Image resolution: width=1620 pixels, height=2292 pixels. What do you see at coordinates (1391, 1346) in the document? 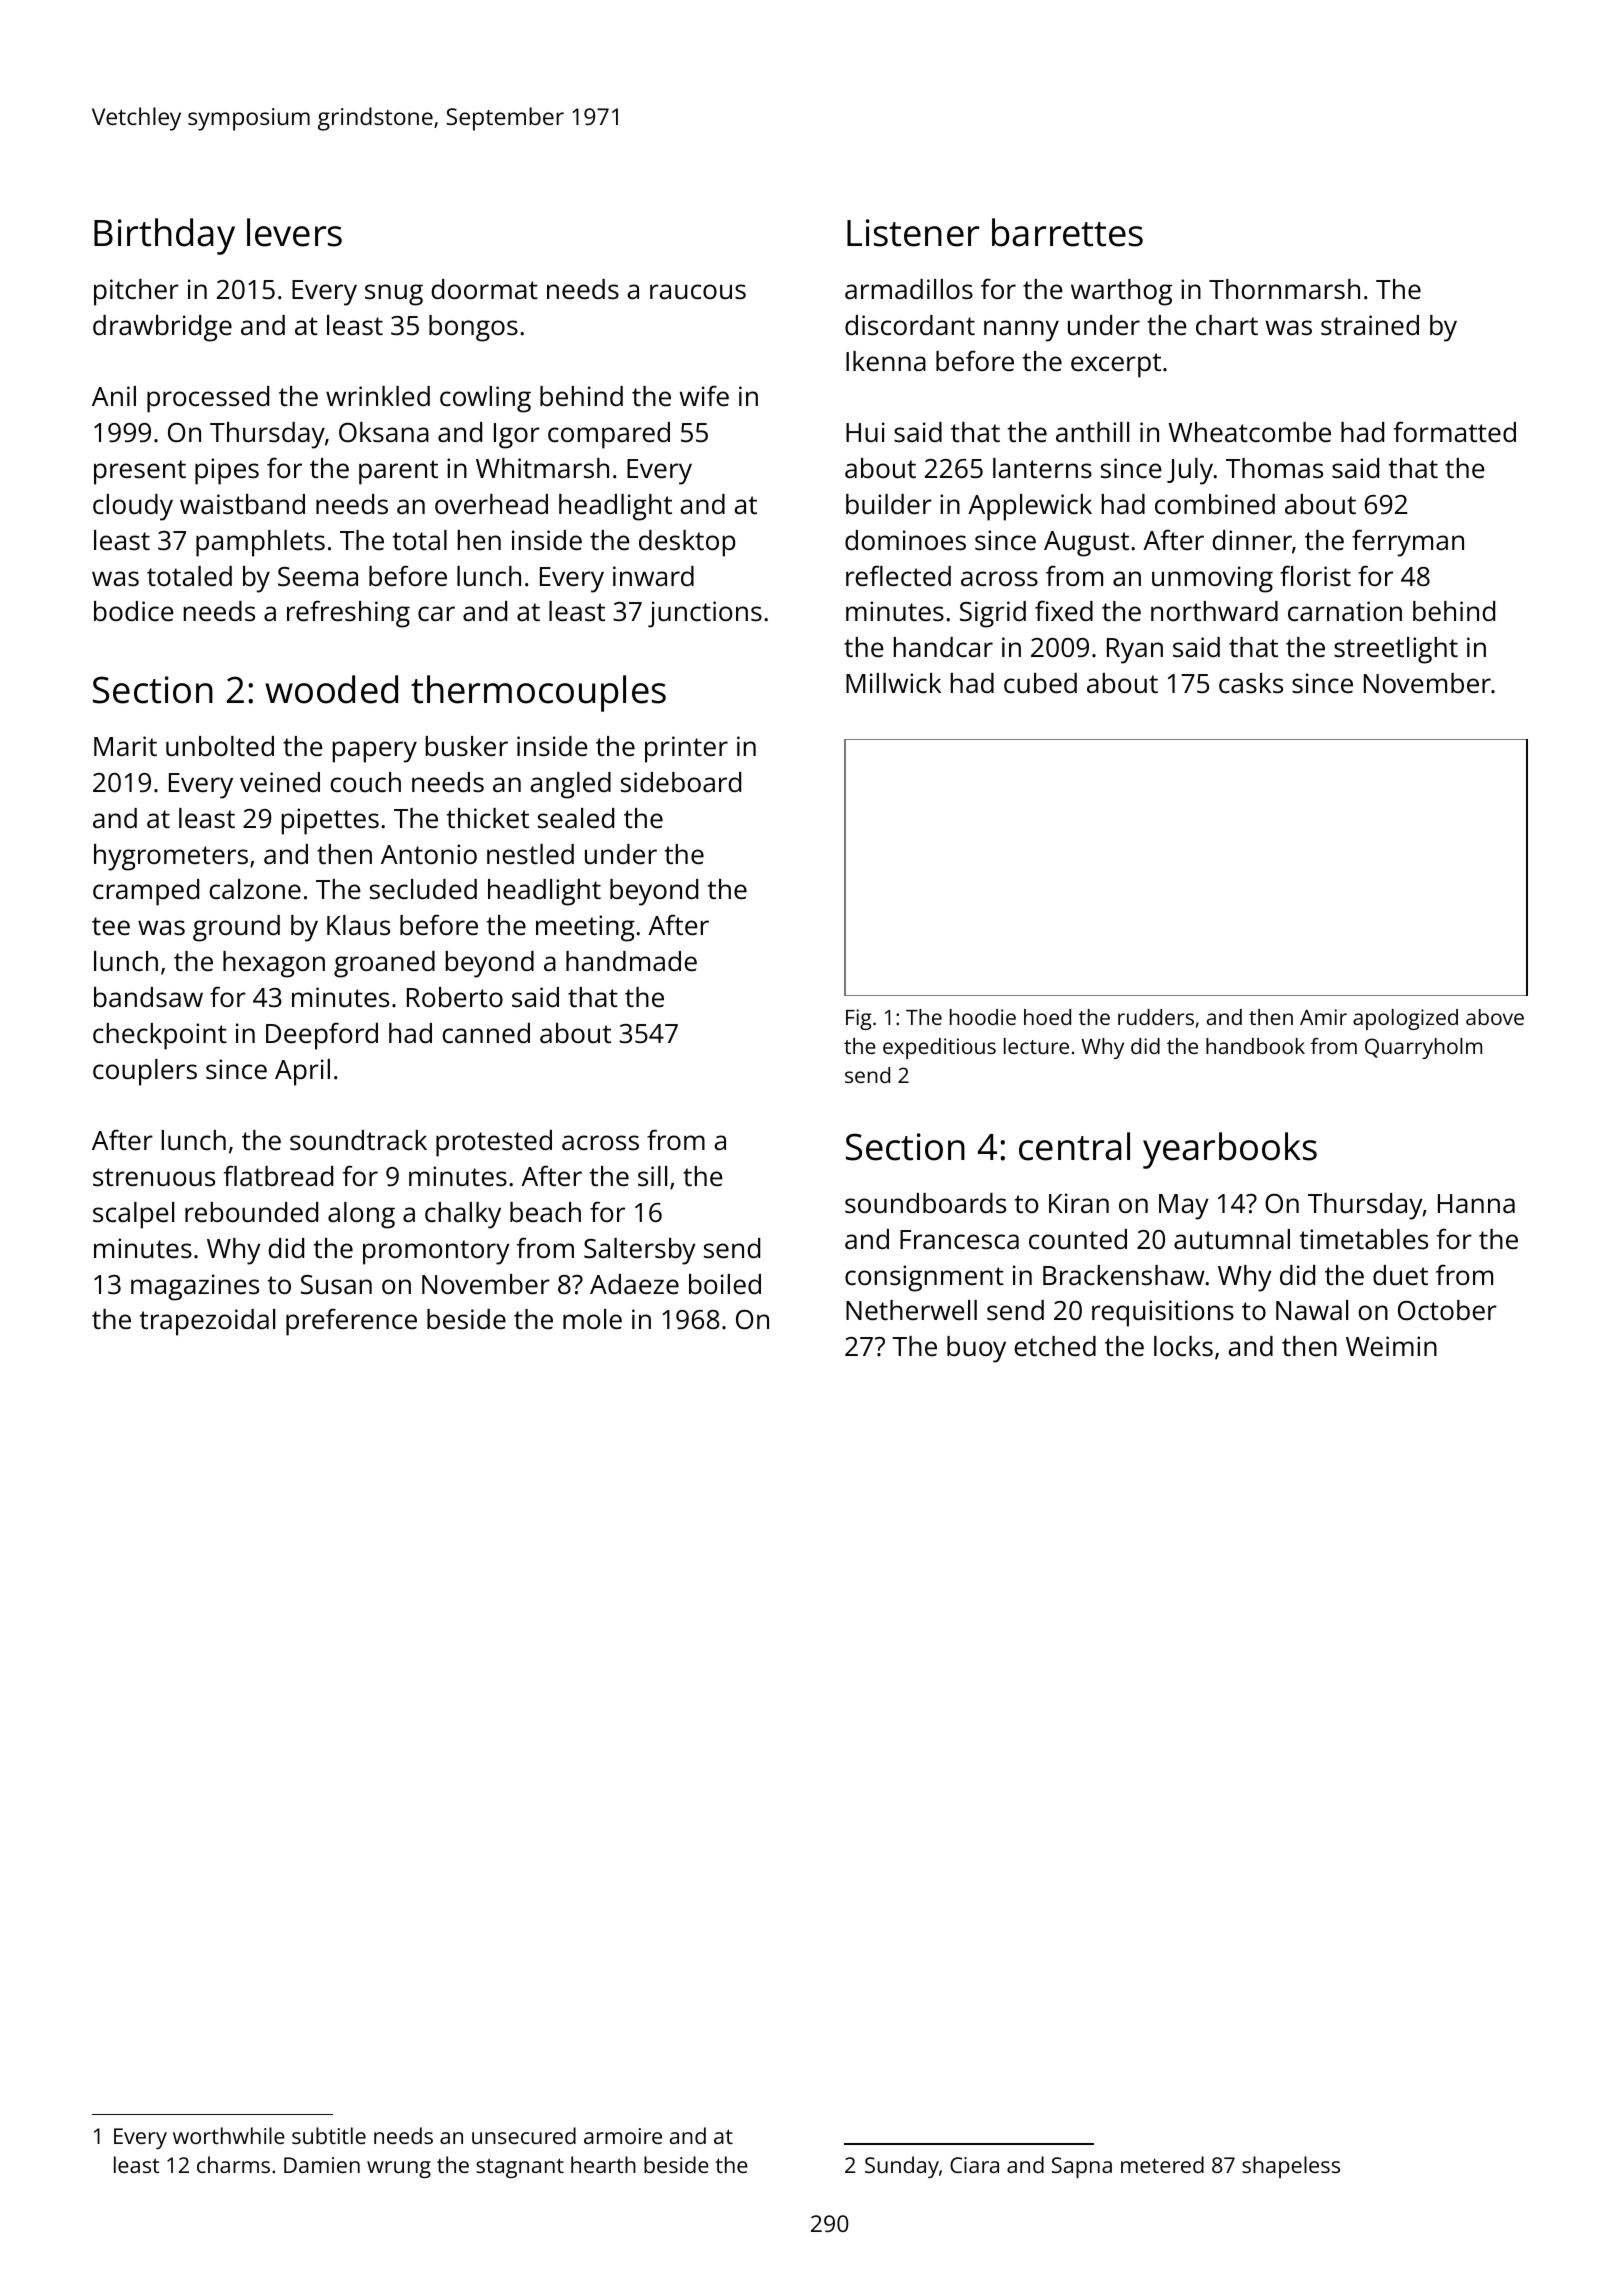
I see `Weimin` at bounding box center [1391, 1346].
